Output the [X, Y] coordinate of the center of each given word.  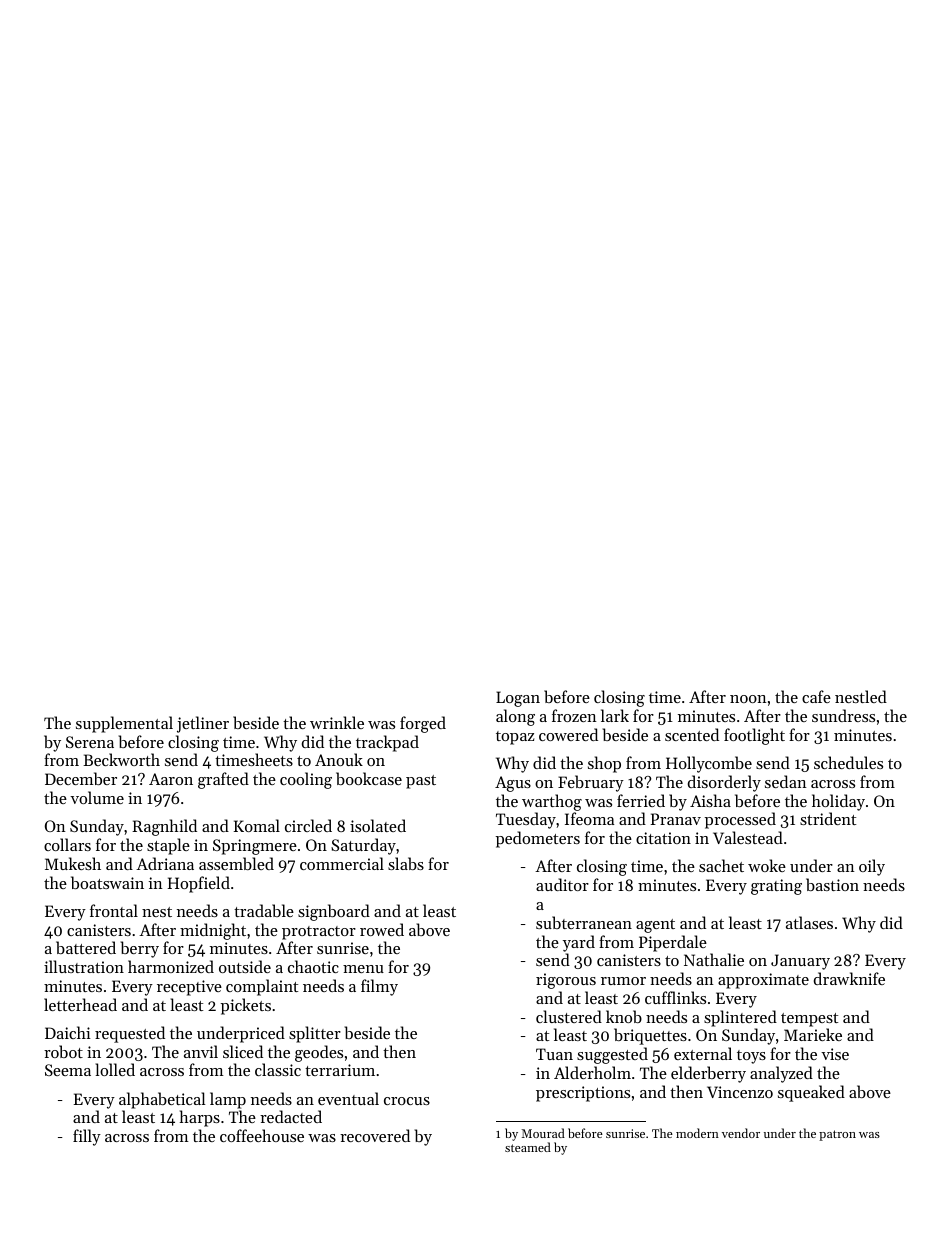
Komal [257, 825]
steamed [528, 1147]
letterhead [80, 1004]
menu [363, 969]
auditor [562, 884]
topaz [515, 738]
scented [692, 734]
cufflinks [675, 997]
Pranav [676, 819]
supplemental [124, 724]
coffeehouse [262, 1135]
